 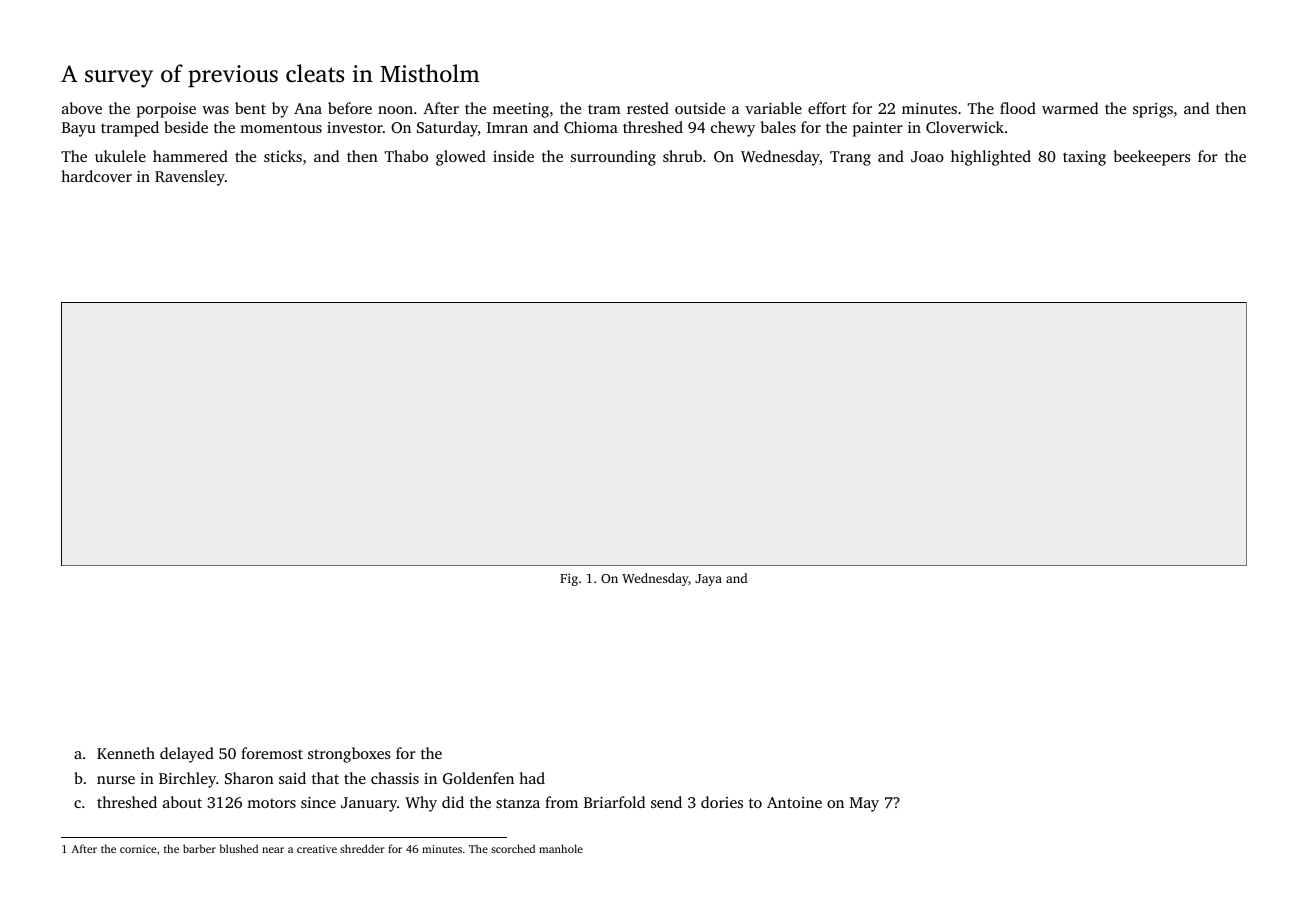 I want to click on Antoine, so click(x=794, y=802).
